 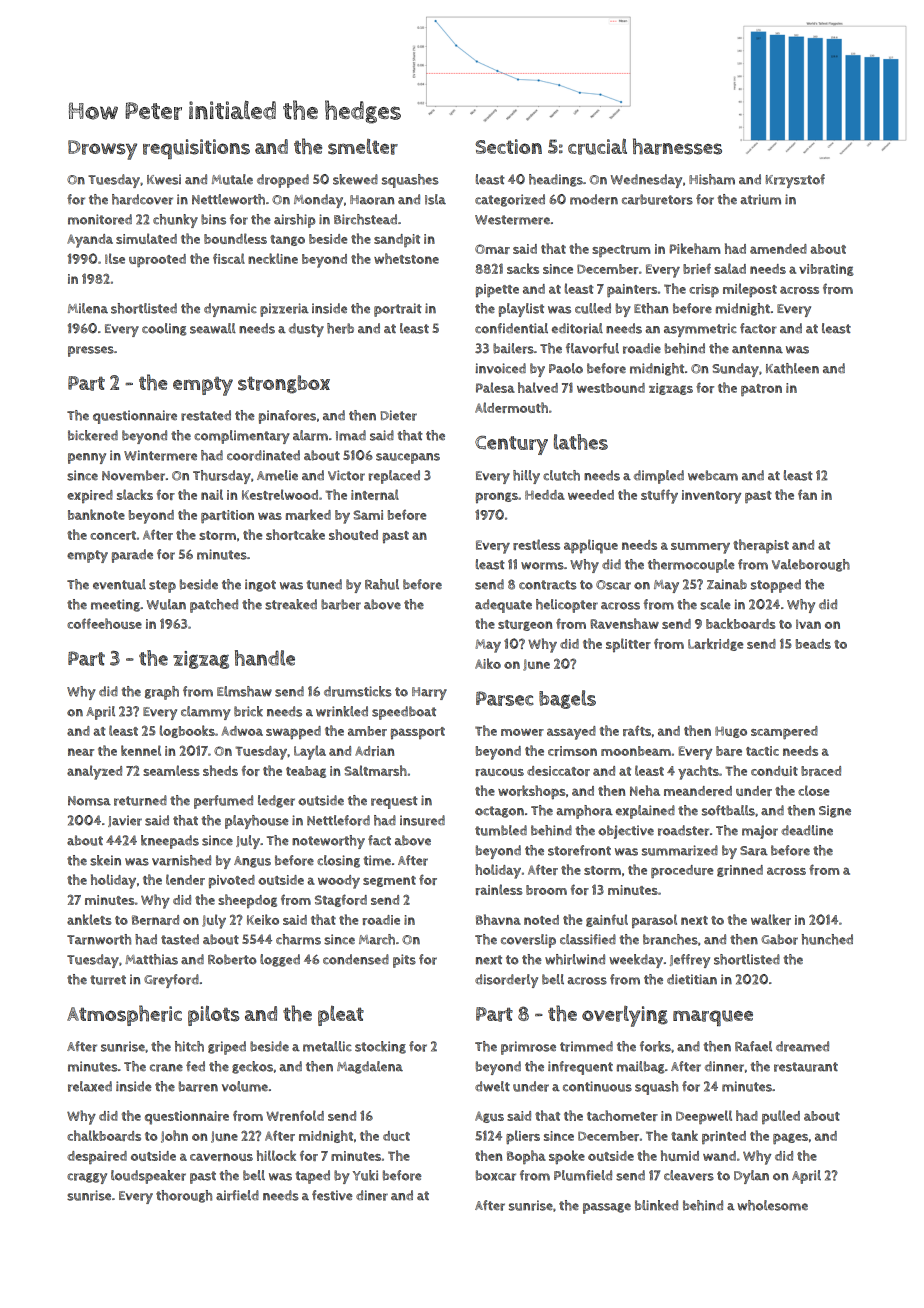 What do you see at coordinates (372, 200) in the document?
I see `Haoran` at bounding box center [372, 200].
